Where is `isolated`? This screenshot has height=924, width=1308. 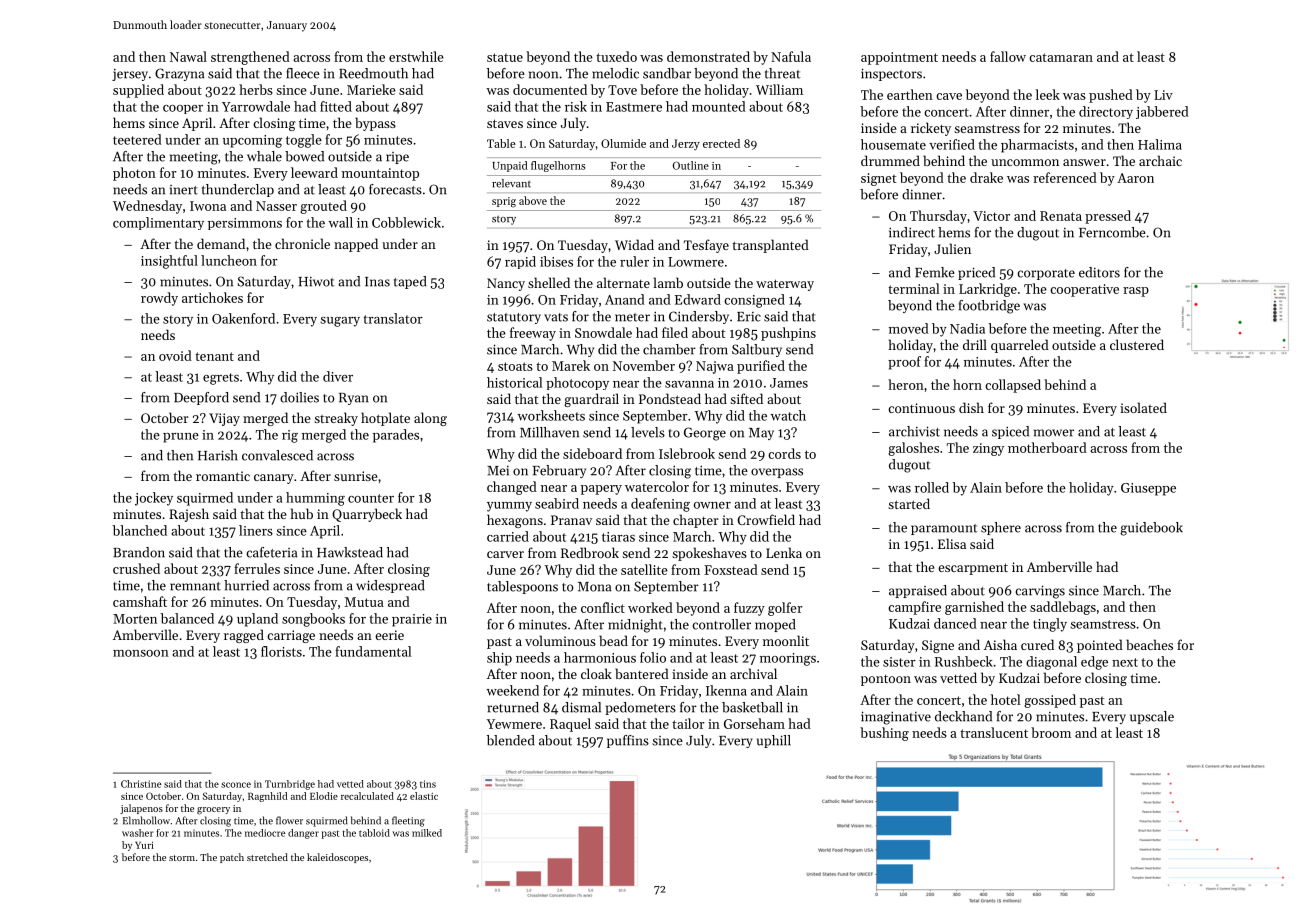 isolated is located at coordinates (1143, 407).
